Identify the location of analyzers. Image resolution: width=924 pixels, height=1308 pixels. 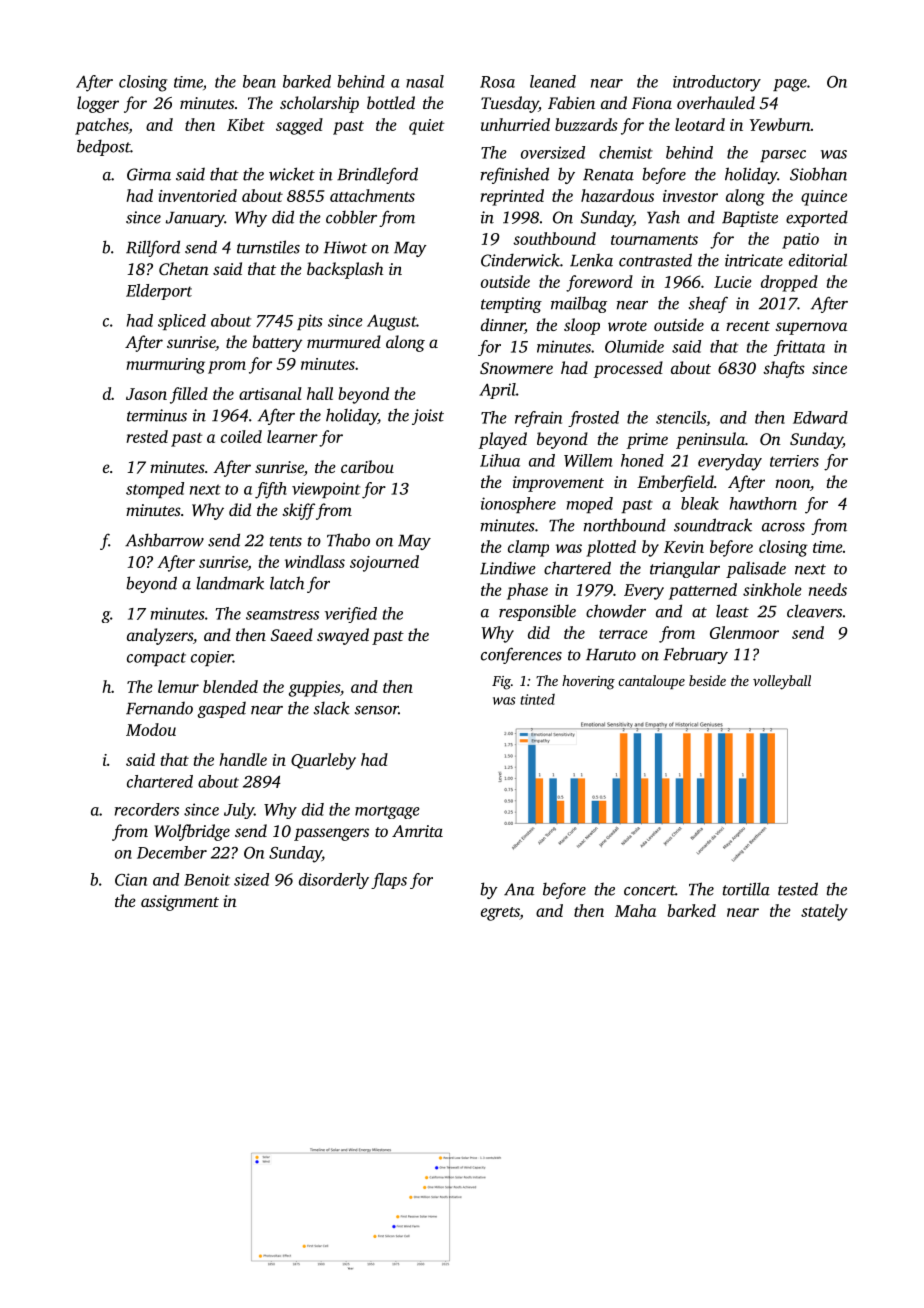
(160, 636).
